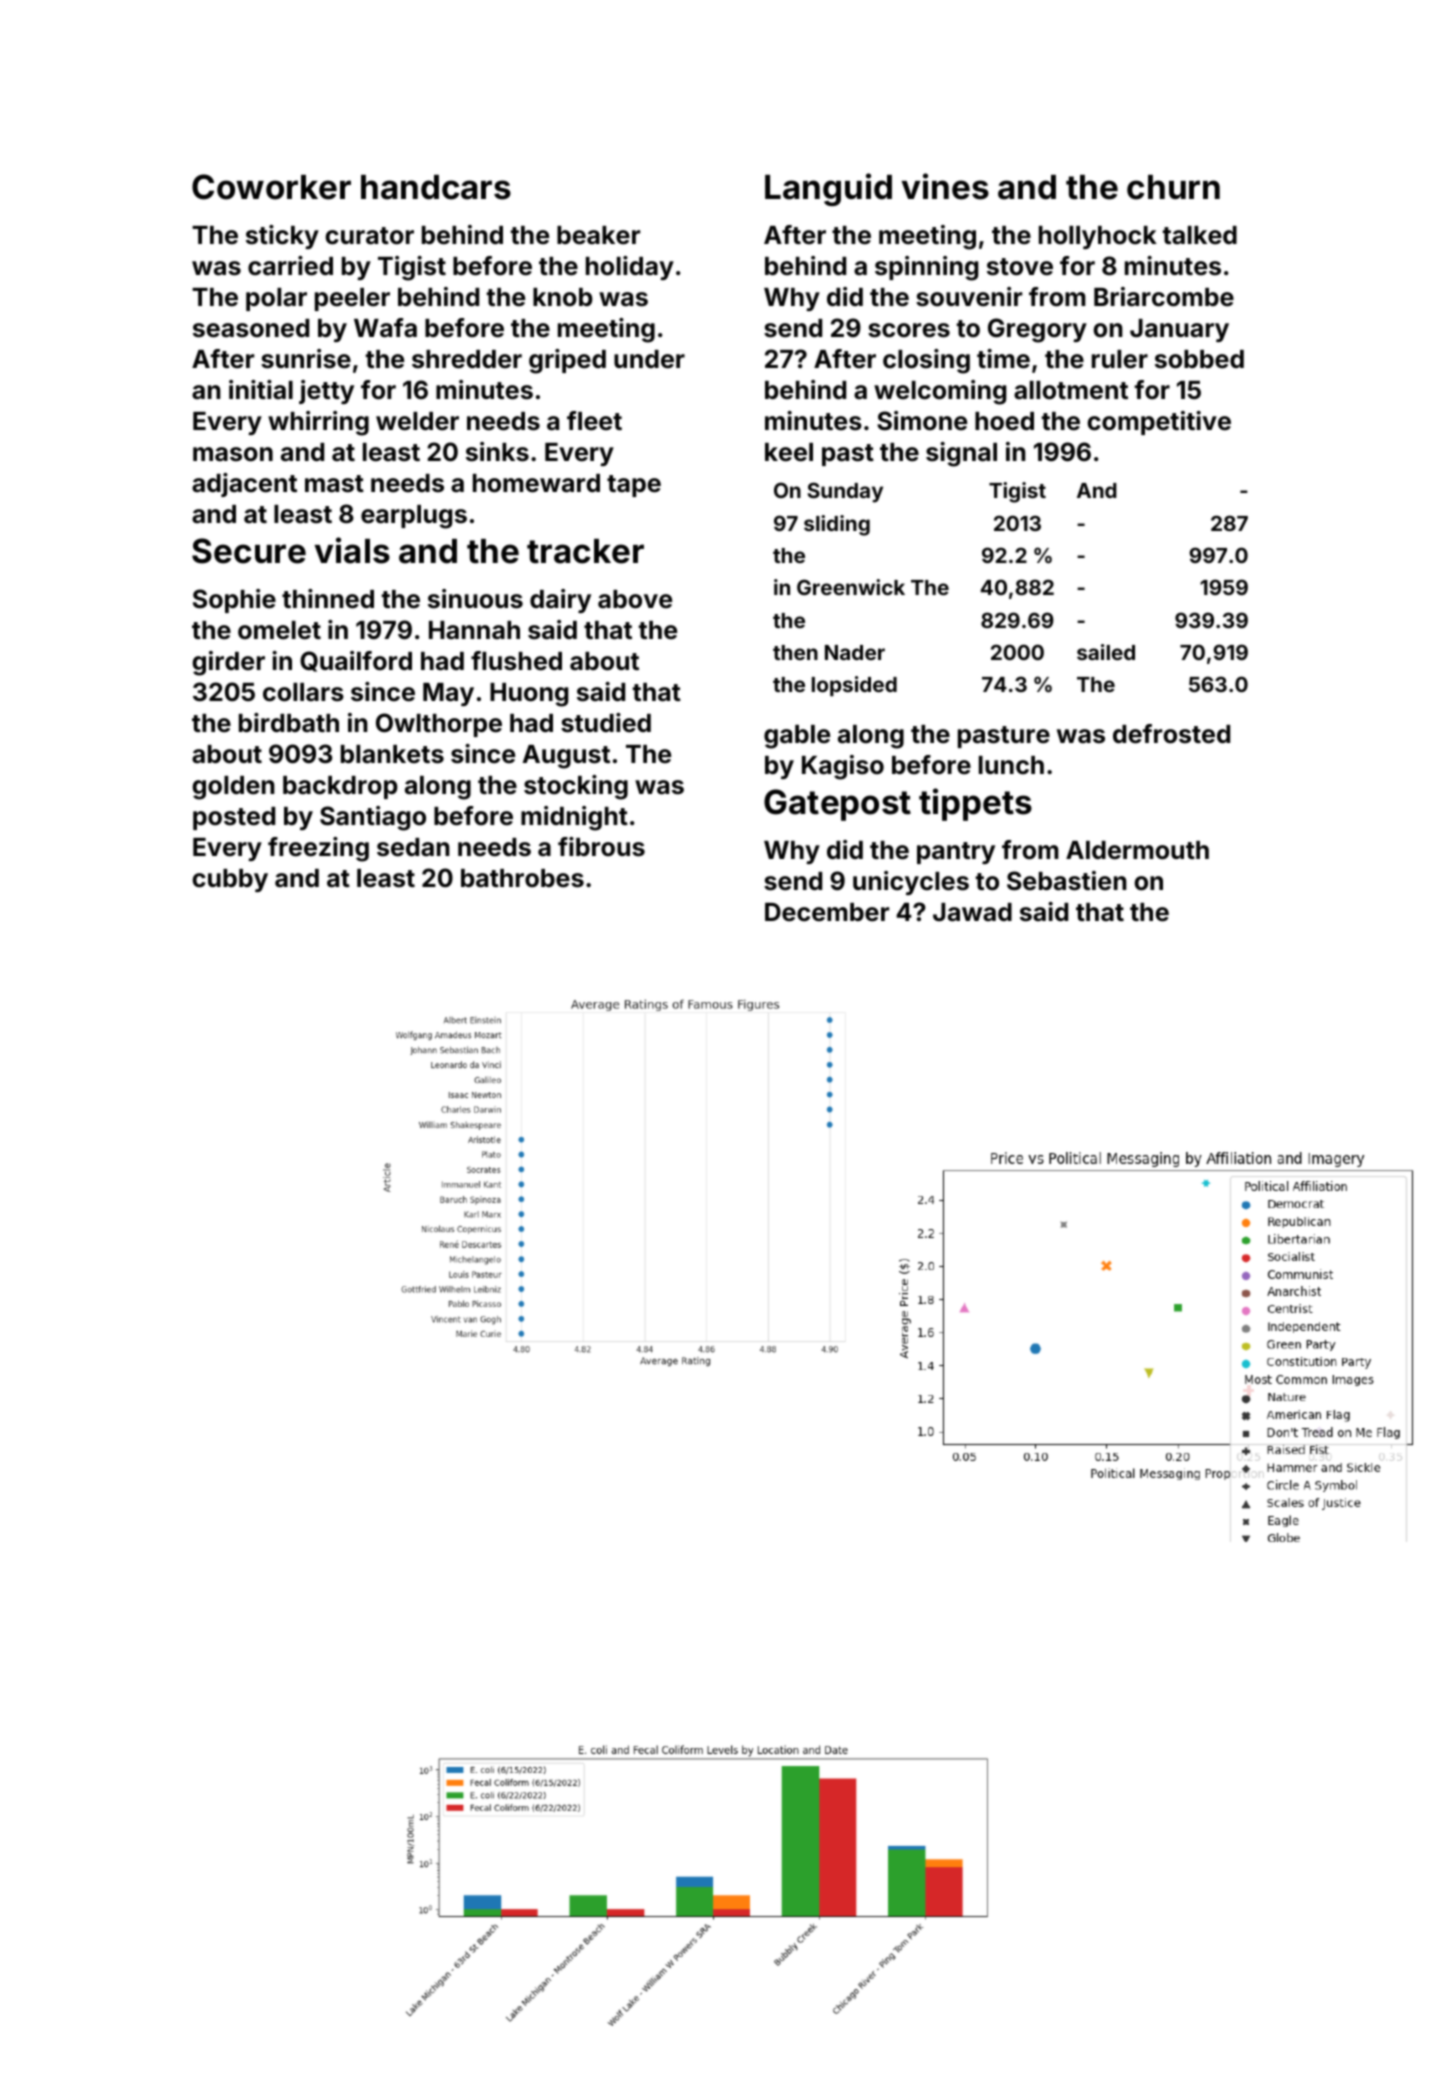 The height and width of the image is (2100, 1450). Describe the element at coordinates (522, 878) in the image. I see `bathrobes` at that location.
